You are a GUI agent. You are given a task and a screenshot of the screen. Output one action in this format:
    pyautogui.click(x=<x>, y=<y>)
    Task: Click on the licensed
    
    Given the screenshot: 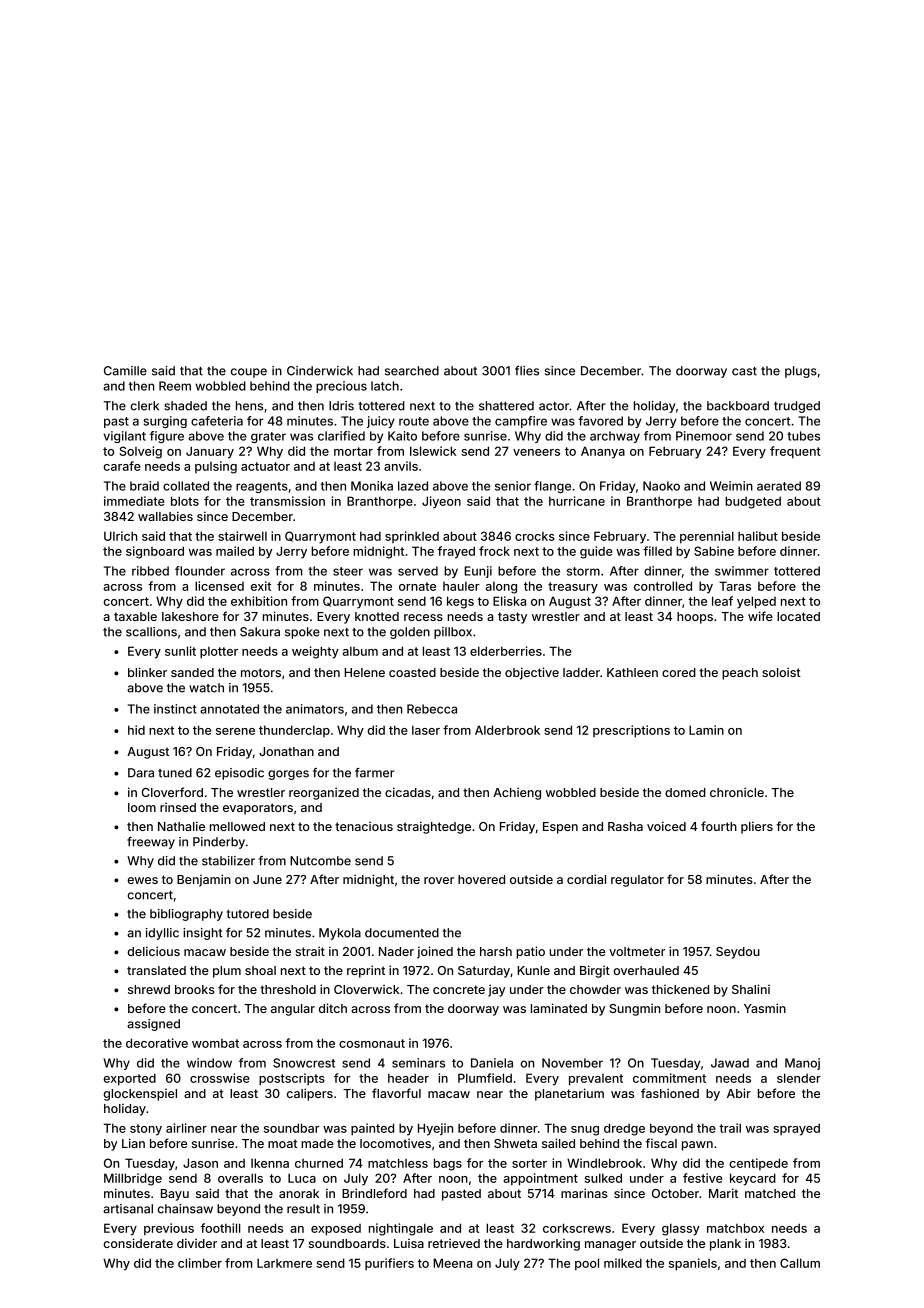 What is the action you would take?
    pyautogui.click(x=219, y=586)
